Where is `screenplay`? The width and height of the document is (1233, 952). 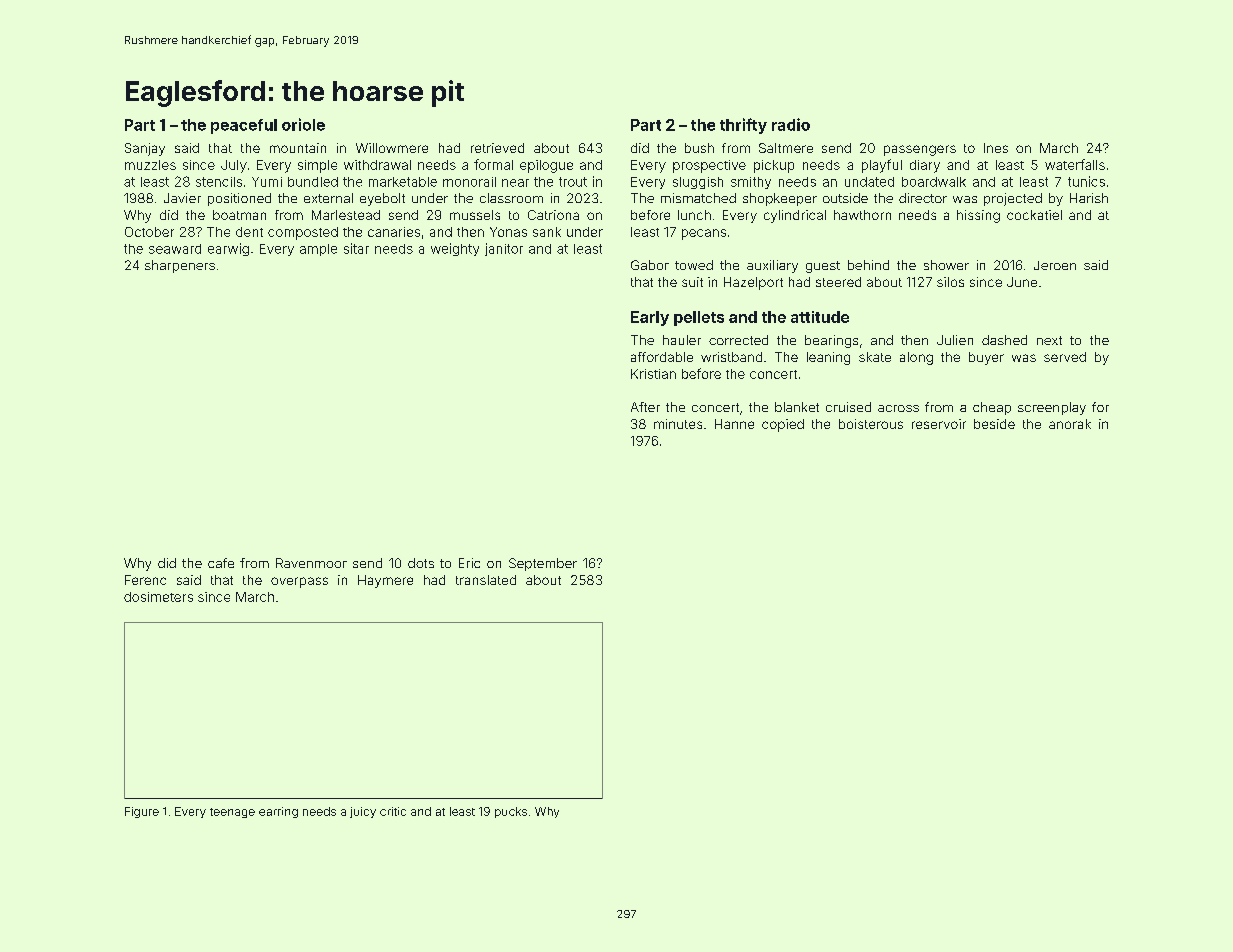
screenplay is located at coordinates (1052, 408).
